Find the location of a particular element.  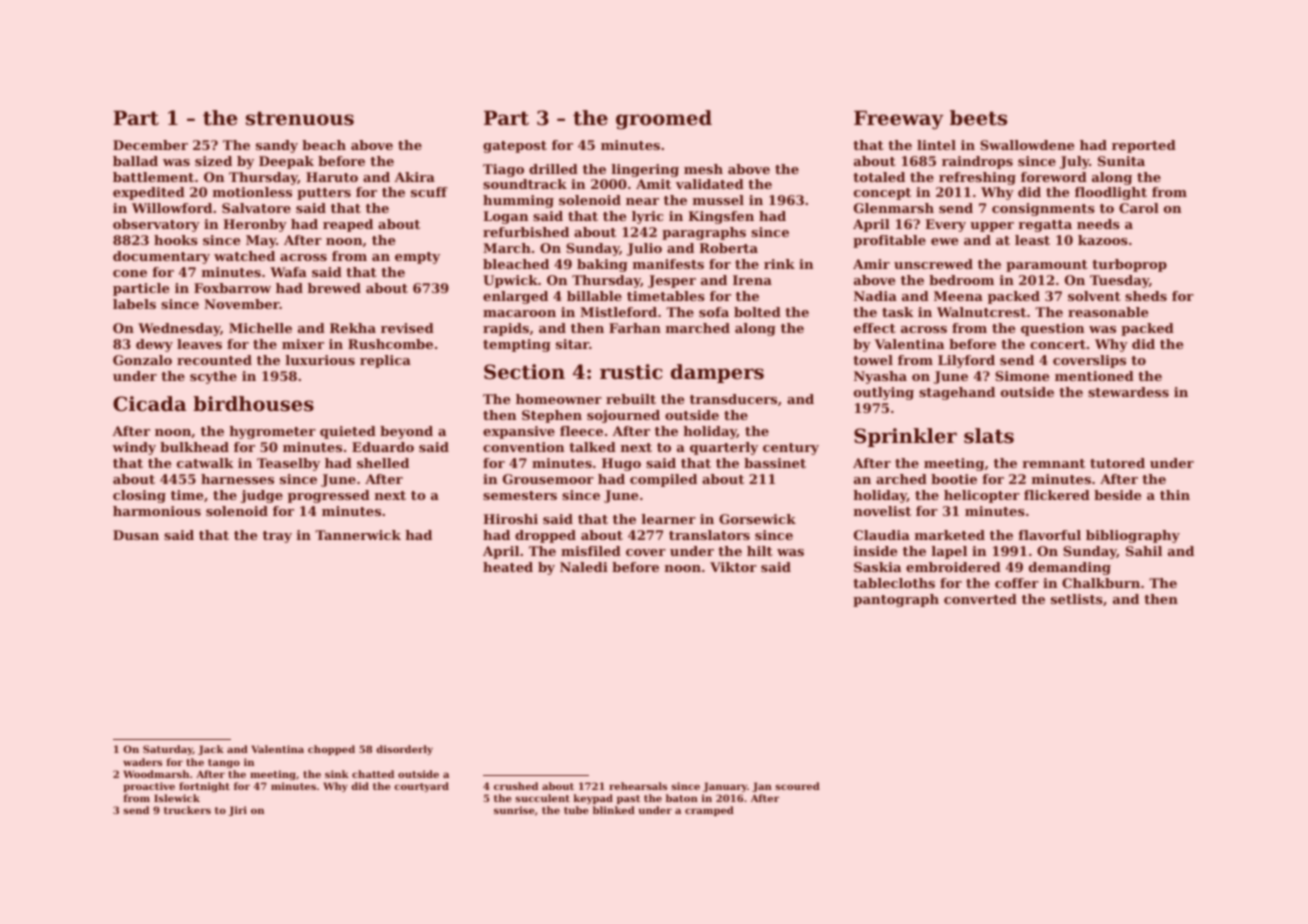

sofa is located at coordinates (714, 312).
